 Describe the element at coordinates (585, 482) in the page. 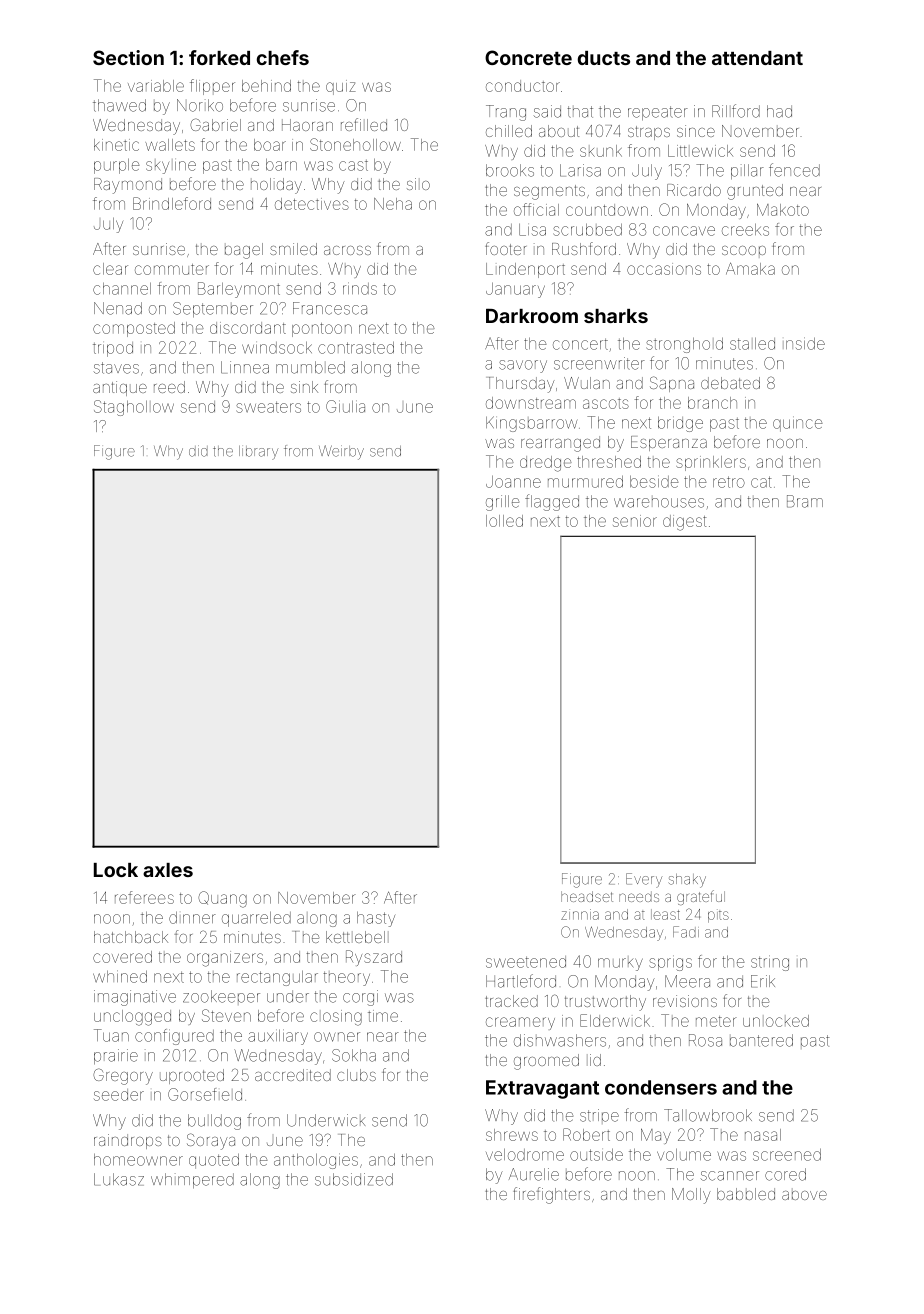

I see `murmured` at that location.
